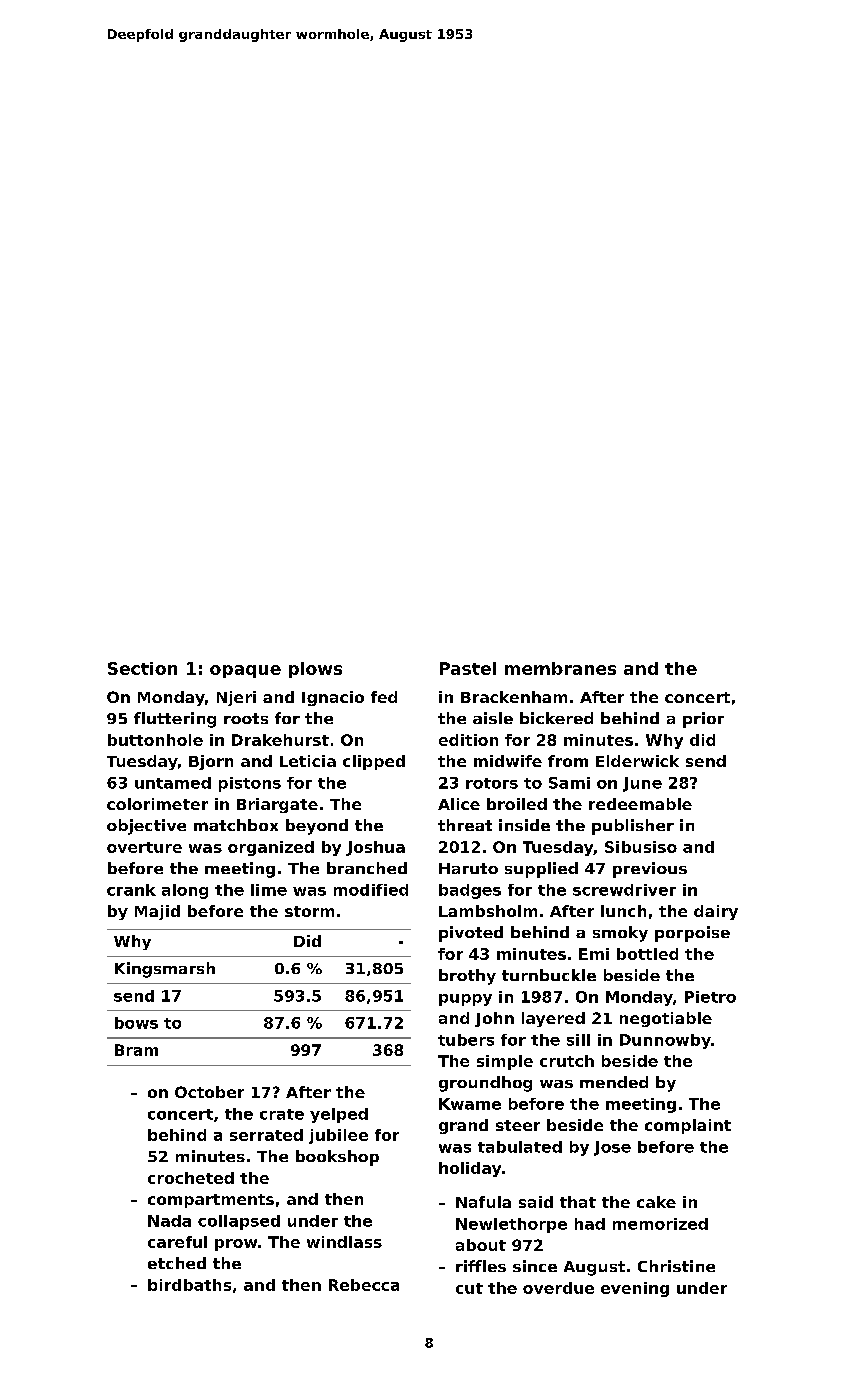 This page has height=1400, width=849. I want to click on Section, so click(142, 668).
